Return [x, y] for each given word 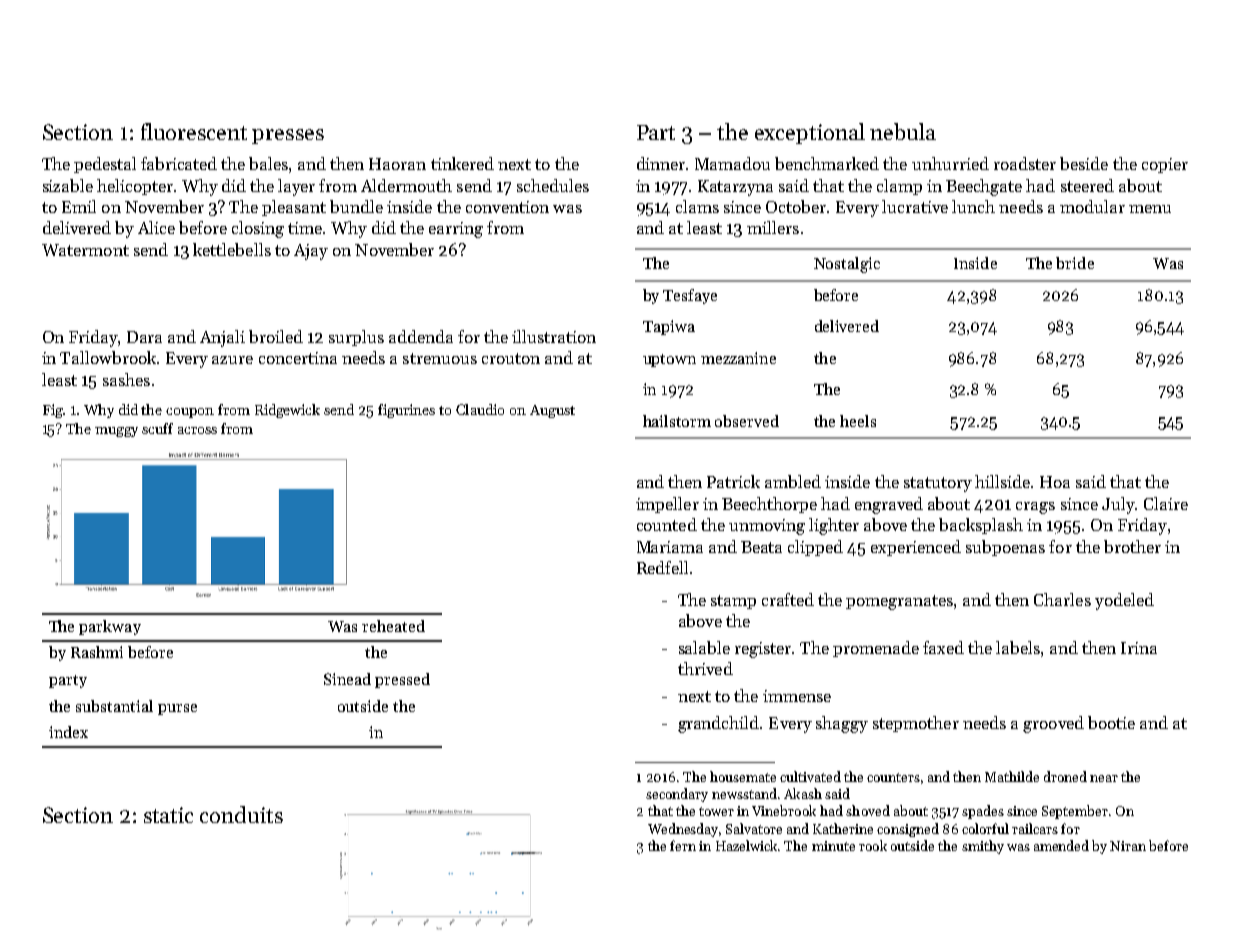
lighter [834, 526]
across [197, 430]
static [168, 815]
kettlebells [232, 249]
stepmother [916, 724]
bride [1075, 263]
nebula [903, 131]
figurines [406, 411]
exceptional [810, 133]
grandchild [718, 724]
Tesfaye [690, 296]
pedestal [105, 165]
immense [797, 696]
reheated [393, 626]
